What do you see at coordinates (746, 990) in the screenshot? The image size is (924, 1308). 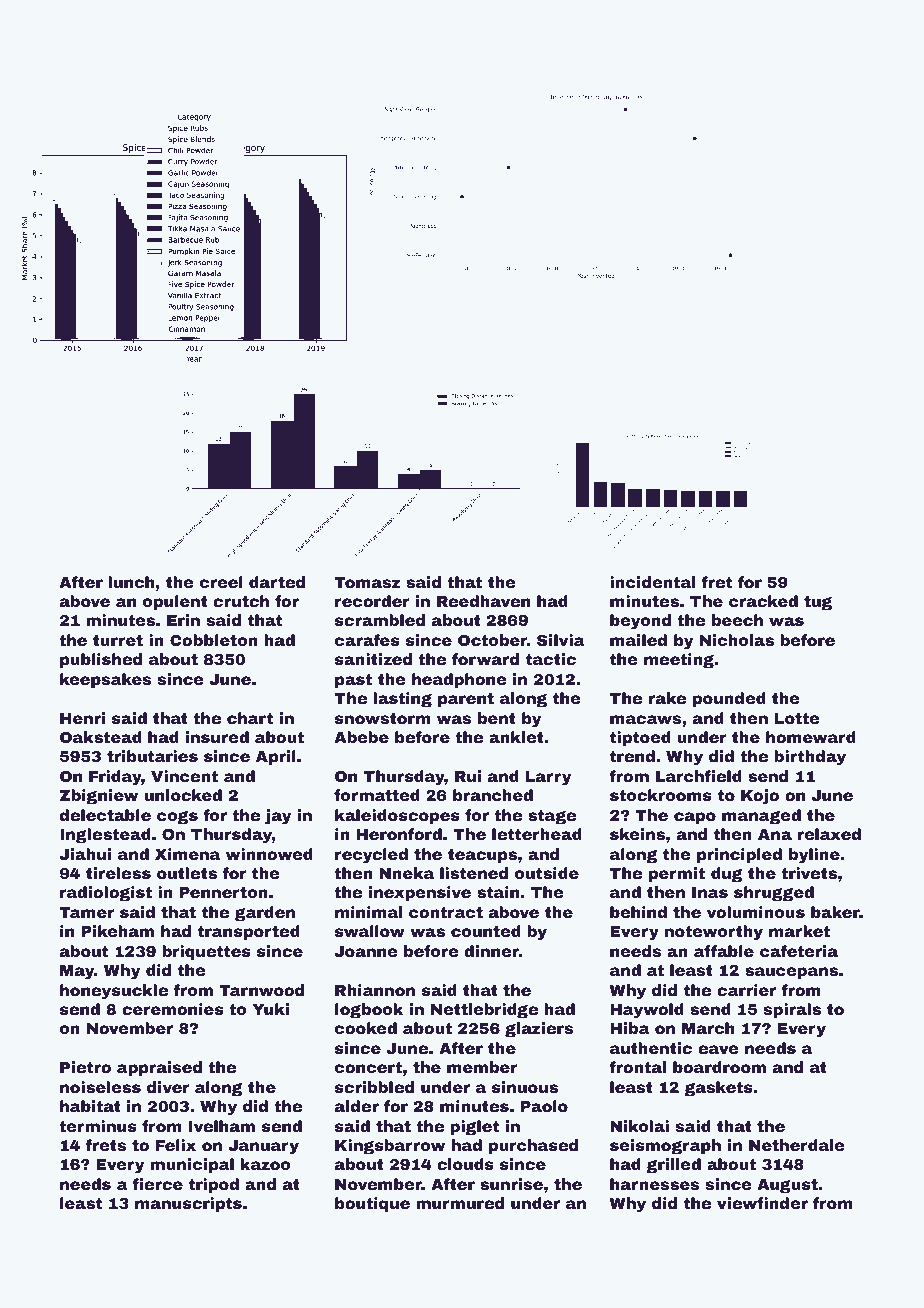 I see `carrier` at bounding box center [746, 990].
